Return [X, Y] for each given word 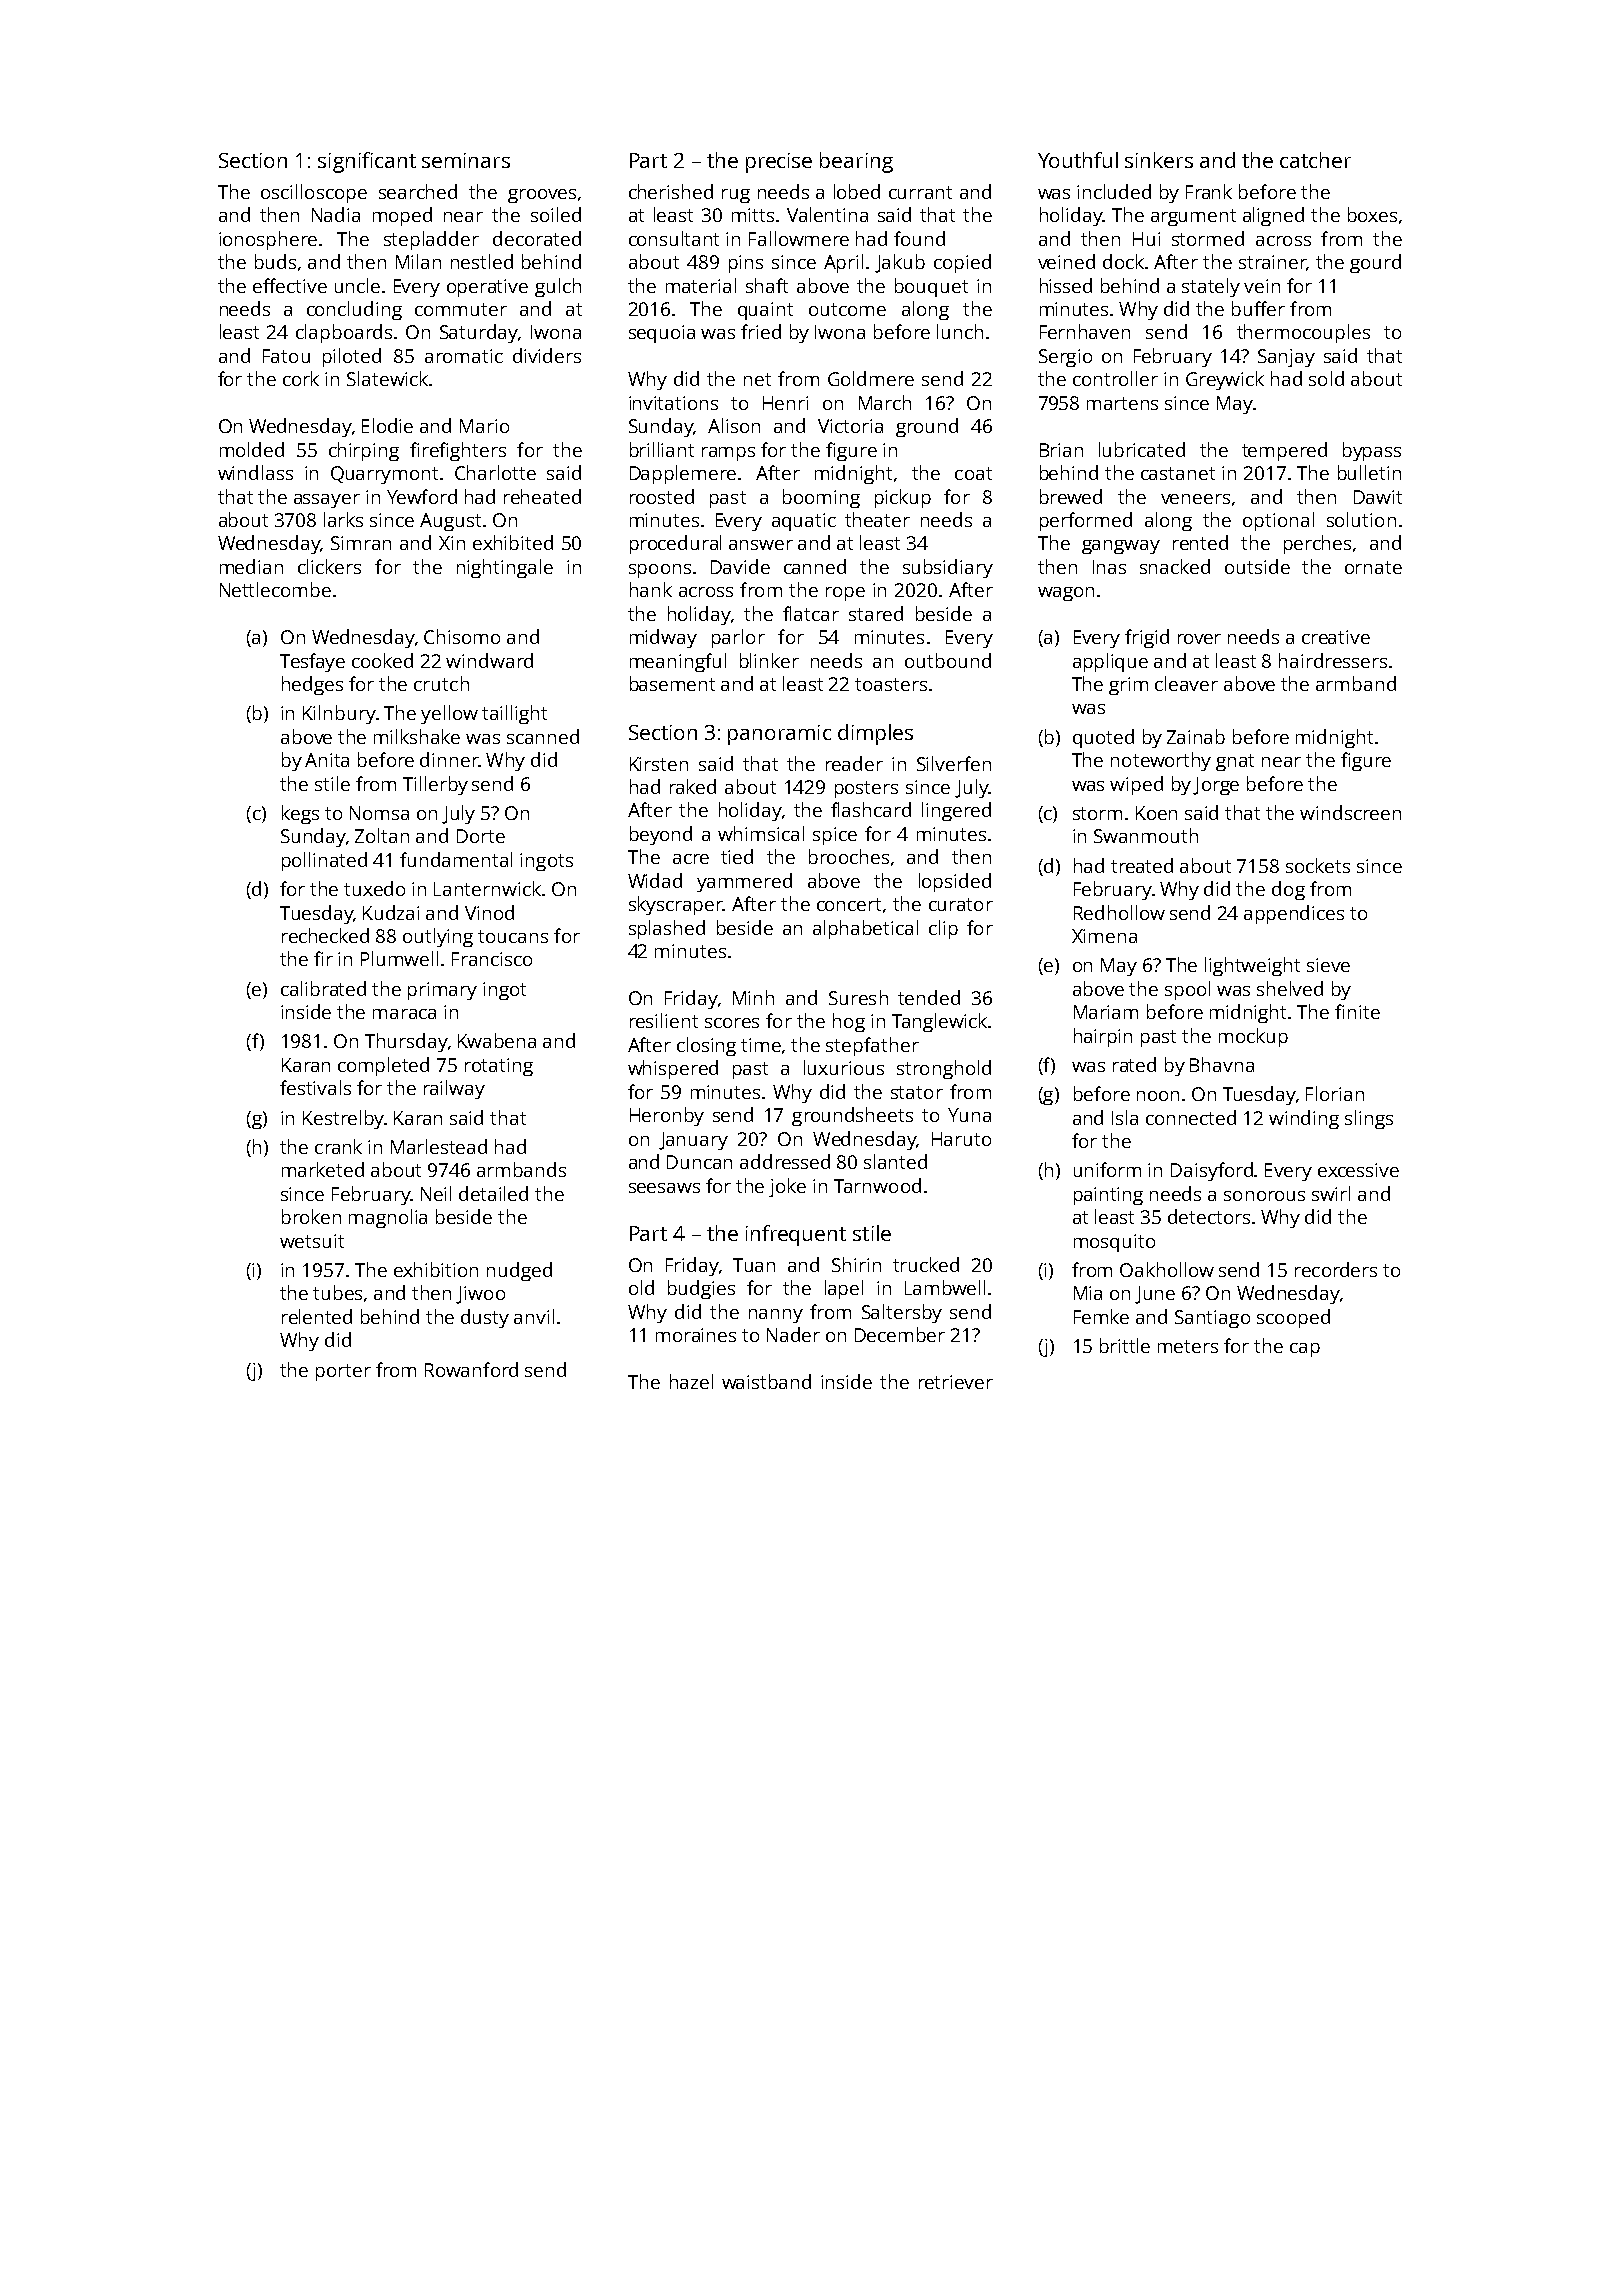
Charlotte [495, 472]
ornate [1373, 567]
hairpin [1103, 1037]
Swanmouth [1146, 835]
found [919, 238]
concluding [354, 310]
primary [442, 991]
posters [866, 789]
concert [849, 904]
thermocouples [1303, 333]
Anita [327, 760]
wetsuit [312, 1241]
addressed [785, 1161]
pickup [903, 498]
